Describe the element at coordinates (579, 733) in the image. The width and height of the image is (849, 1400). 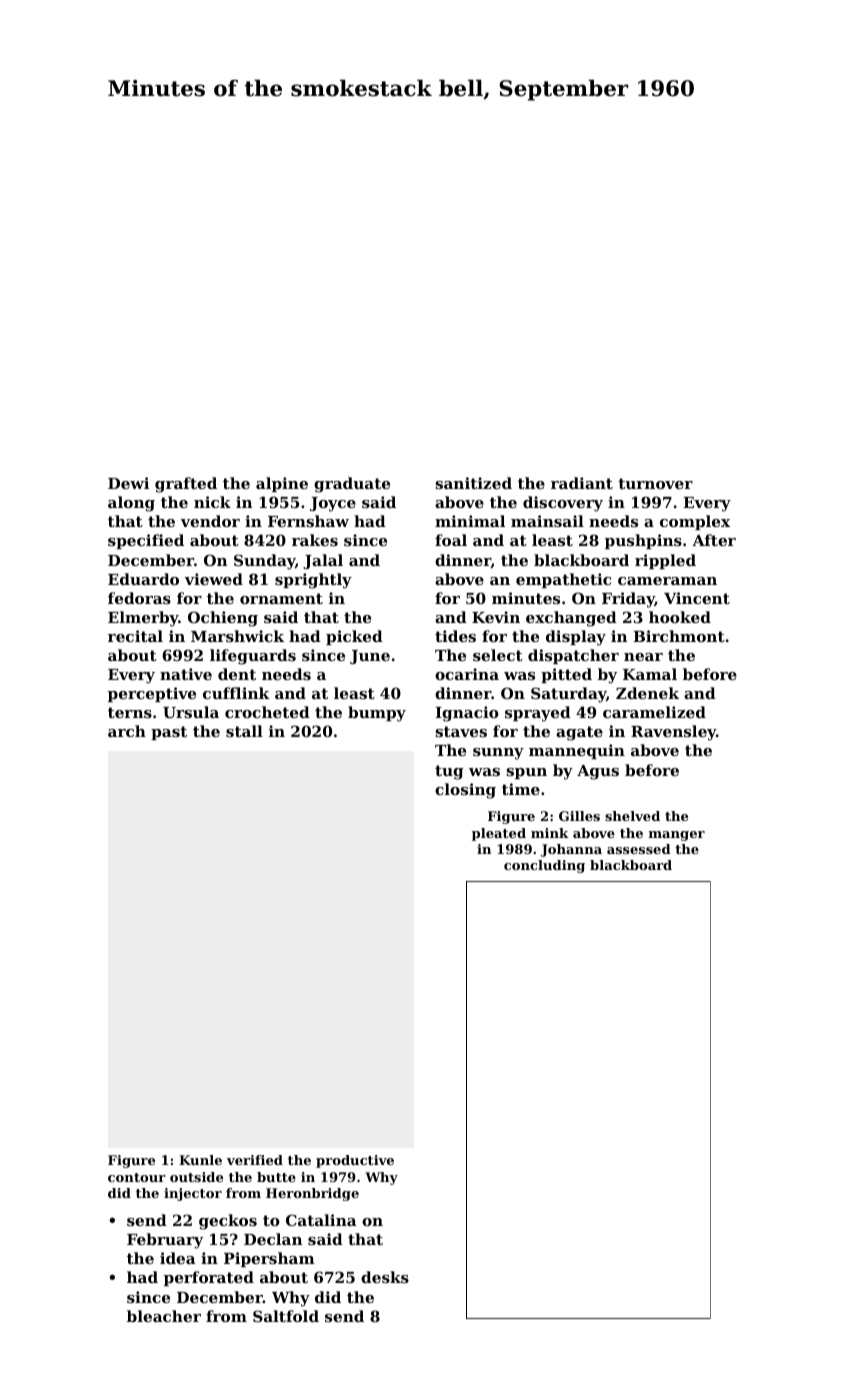
I see `agate` at that location.
